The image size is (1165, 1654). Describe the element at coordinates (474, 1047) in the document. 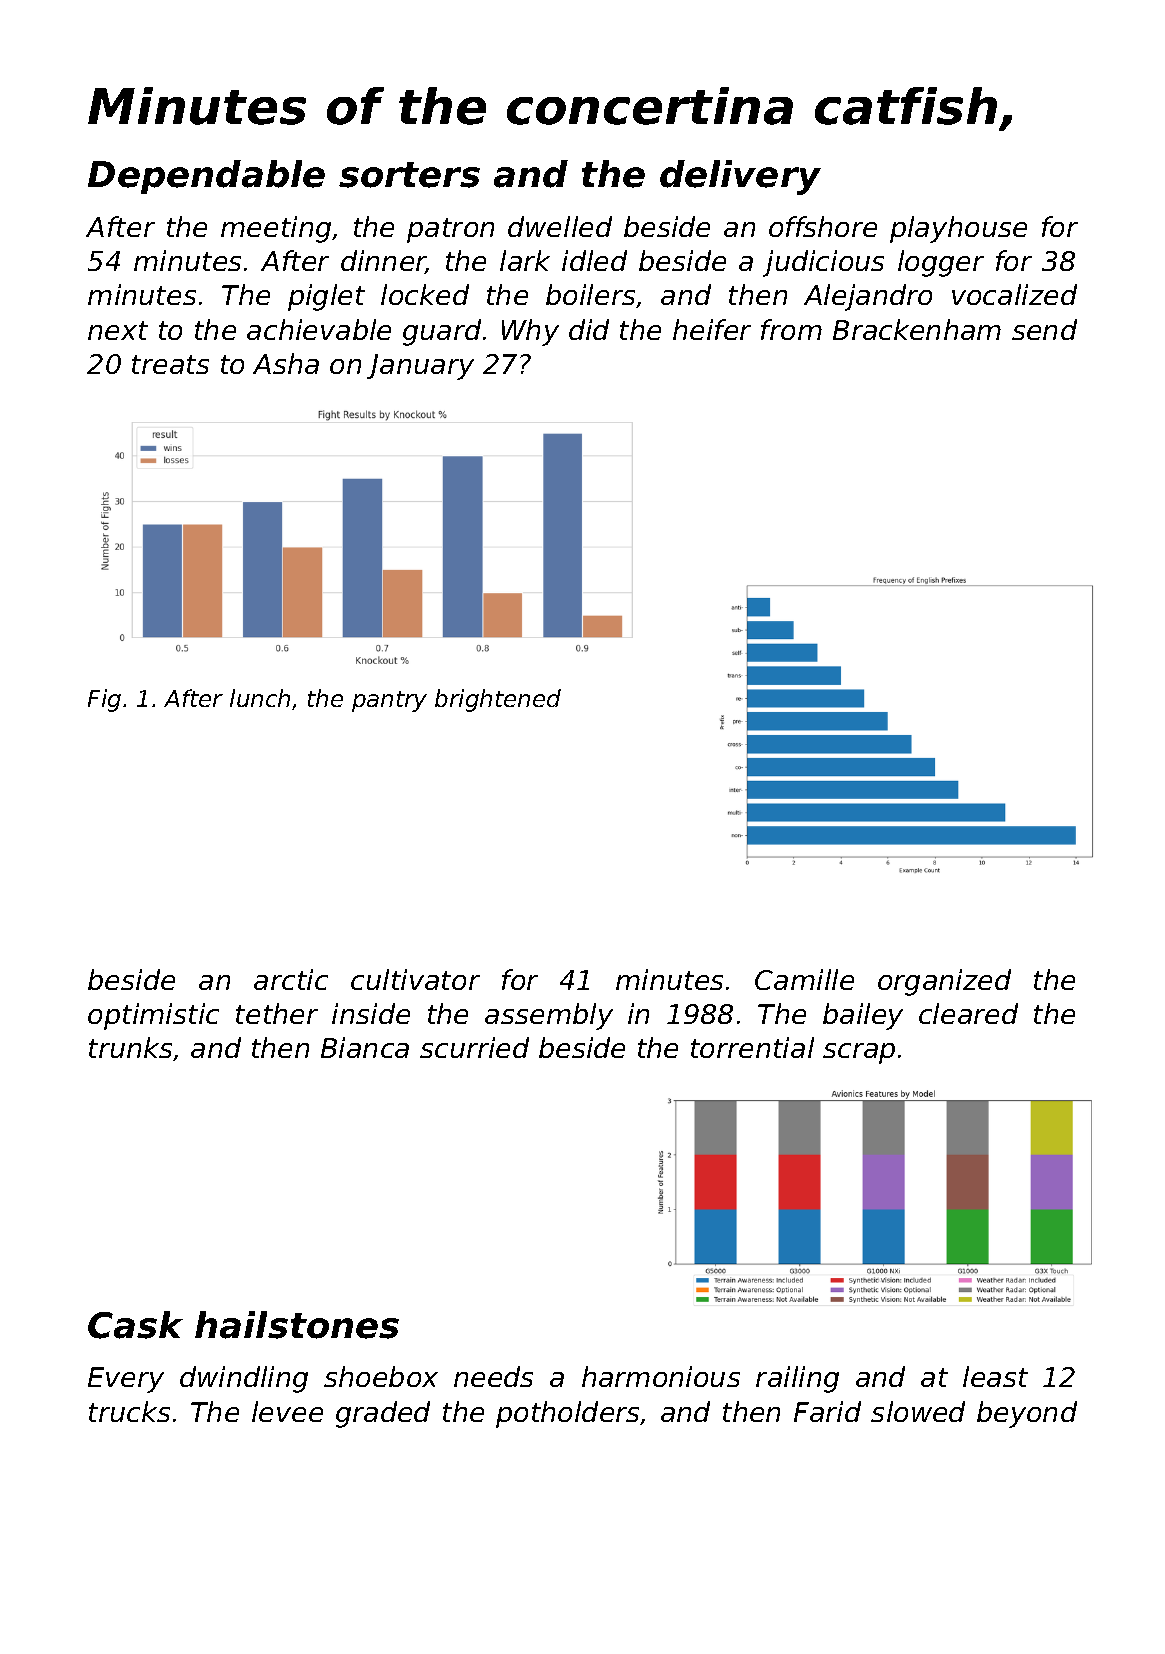

I see `scurried` at that location.
